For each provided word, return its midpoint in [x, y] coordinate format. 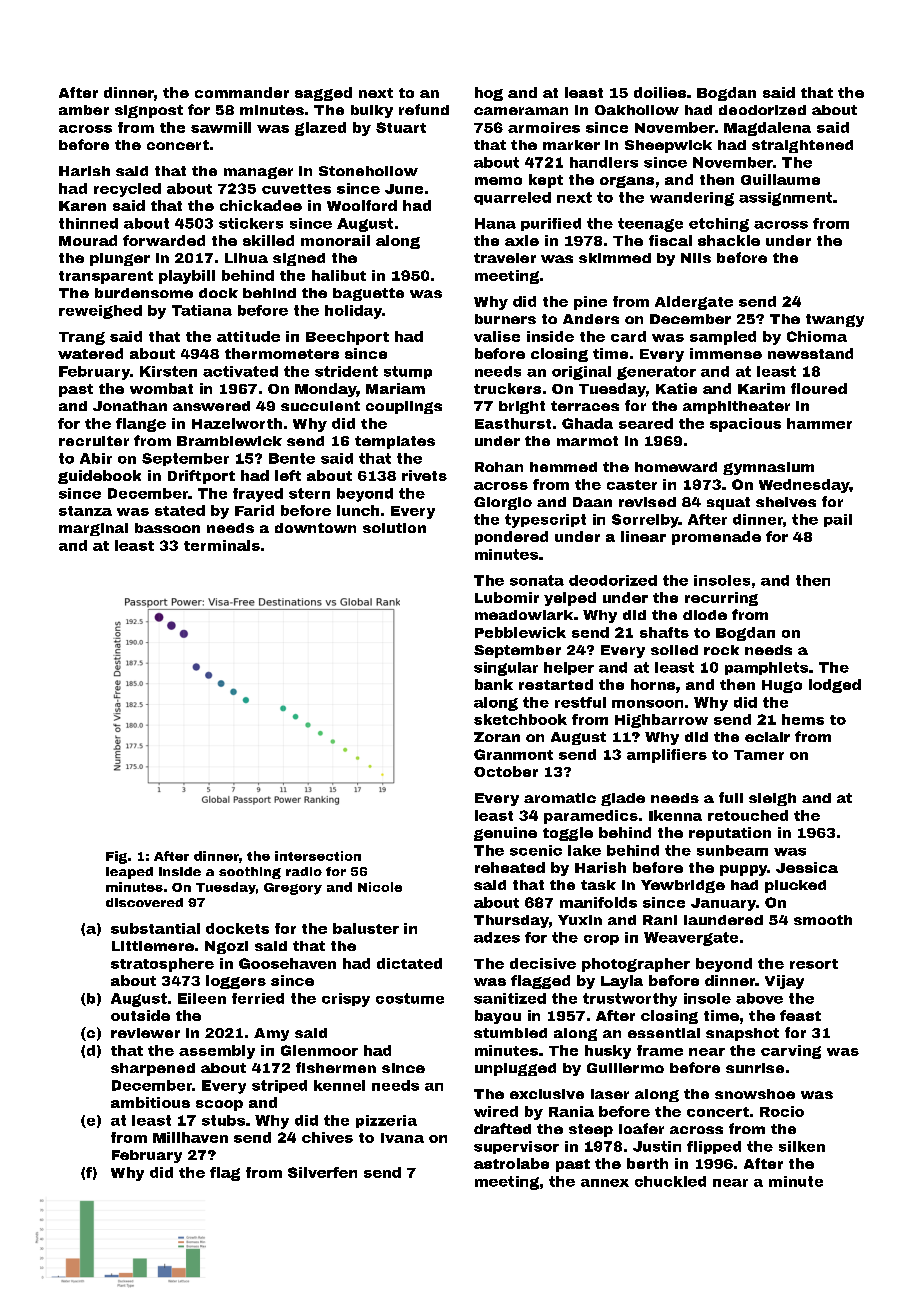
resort [814, 964]
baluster [366, 928]
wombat [161, 388]
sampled [723, 338]
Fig [116, 857]
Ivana [402, 1138]
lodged [835, 686]
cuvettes [296, 189]
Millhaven [190, 1137]
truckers [507, 388]
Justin [657, 1146]
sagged [323, 94]
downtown [315, 528]
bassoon [167, 528]
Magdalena [767, 129]
